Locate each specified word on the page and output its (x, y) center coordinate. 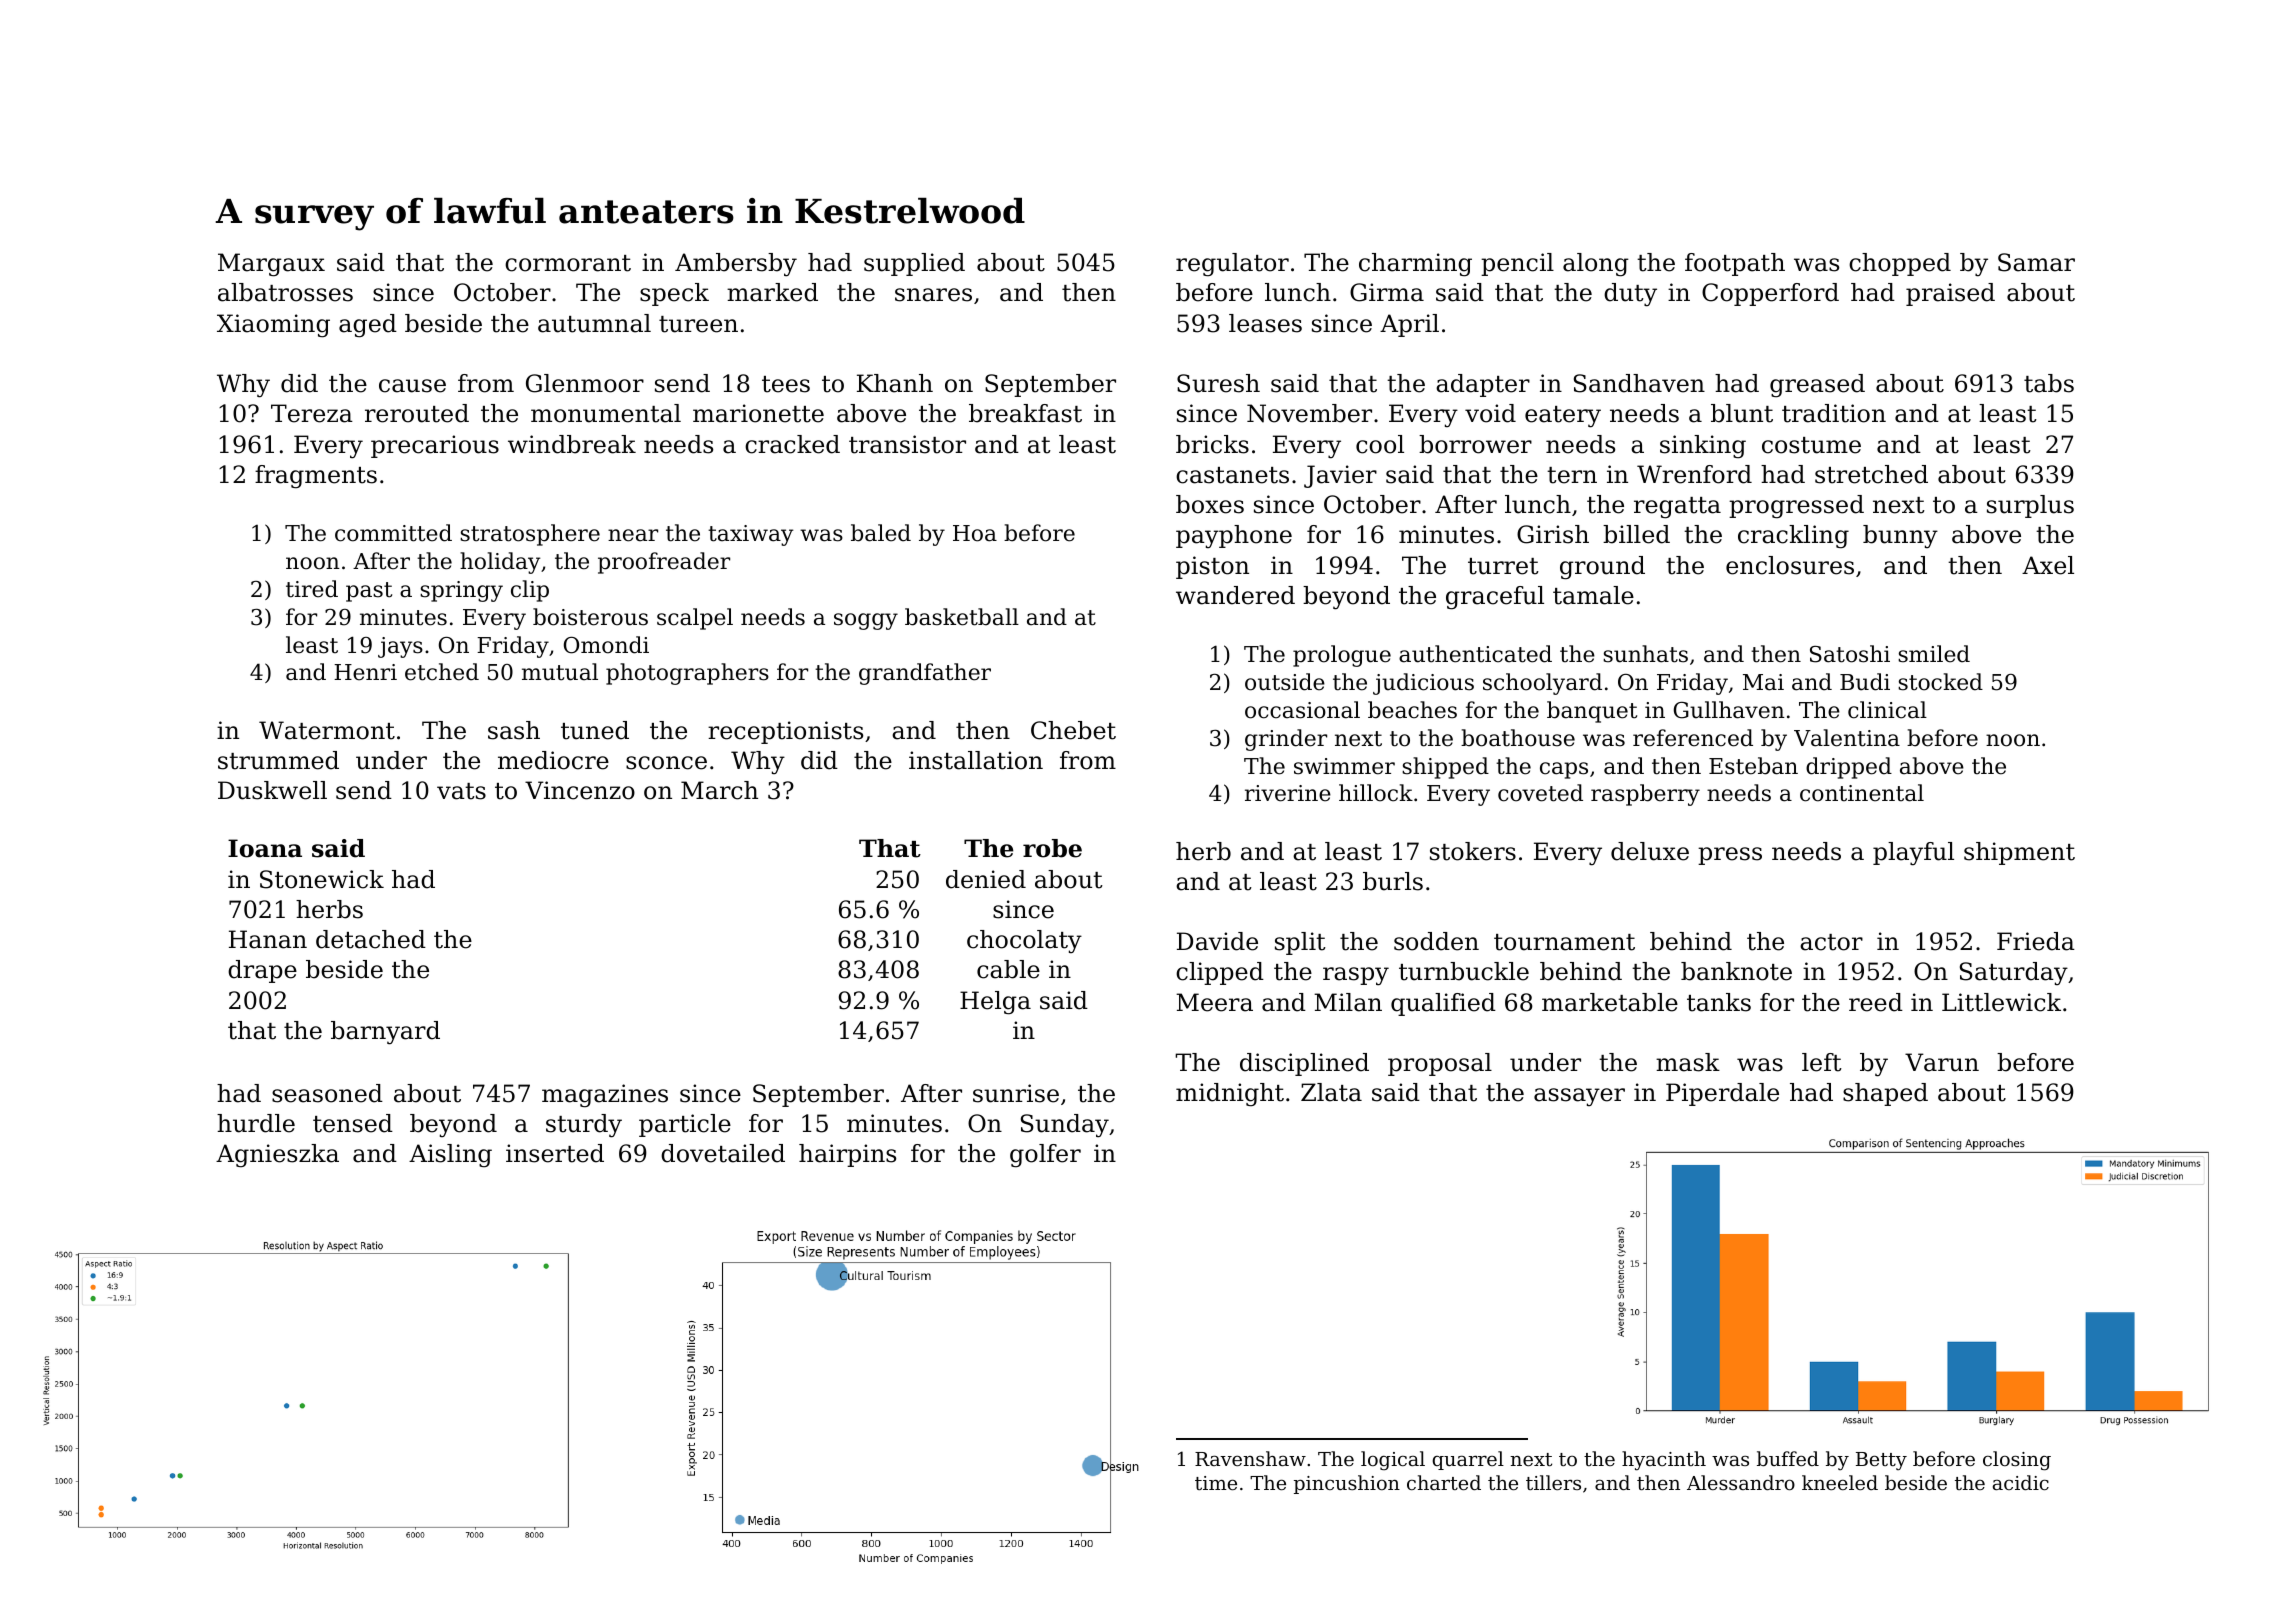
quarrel (1468, 1460)
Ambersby (736, 265)
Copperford (1770, 294)
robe (1052, 848)
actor (1831, 942)
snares (933, 295)
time (1216, 1483)
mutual (560, 672)
